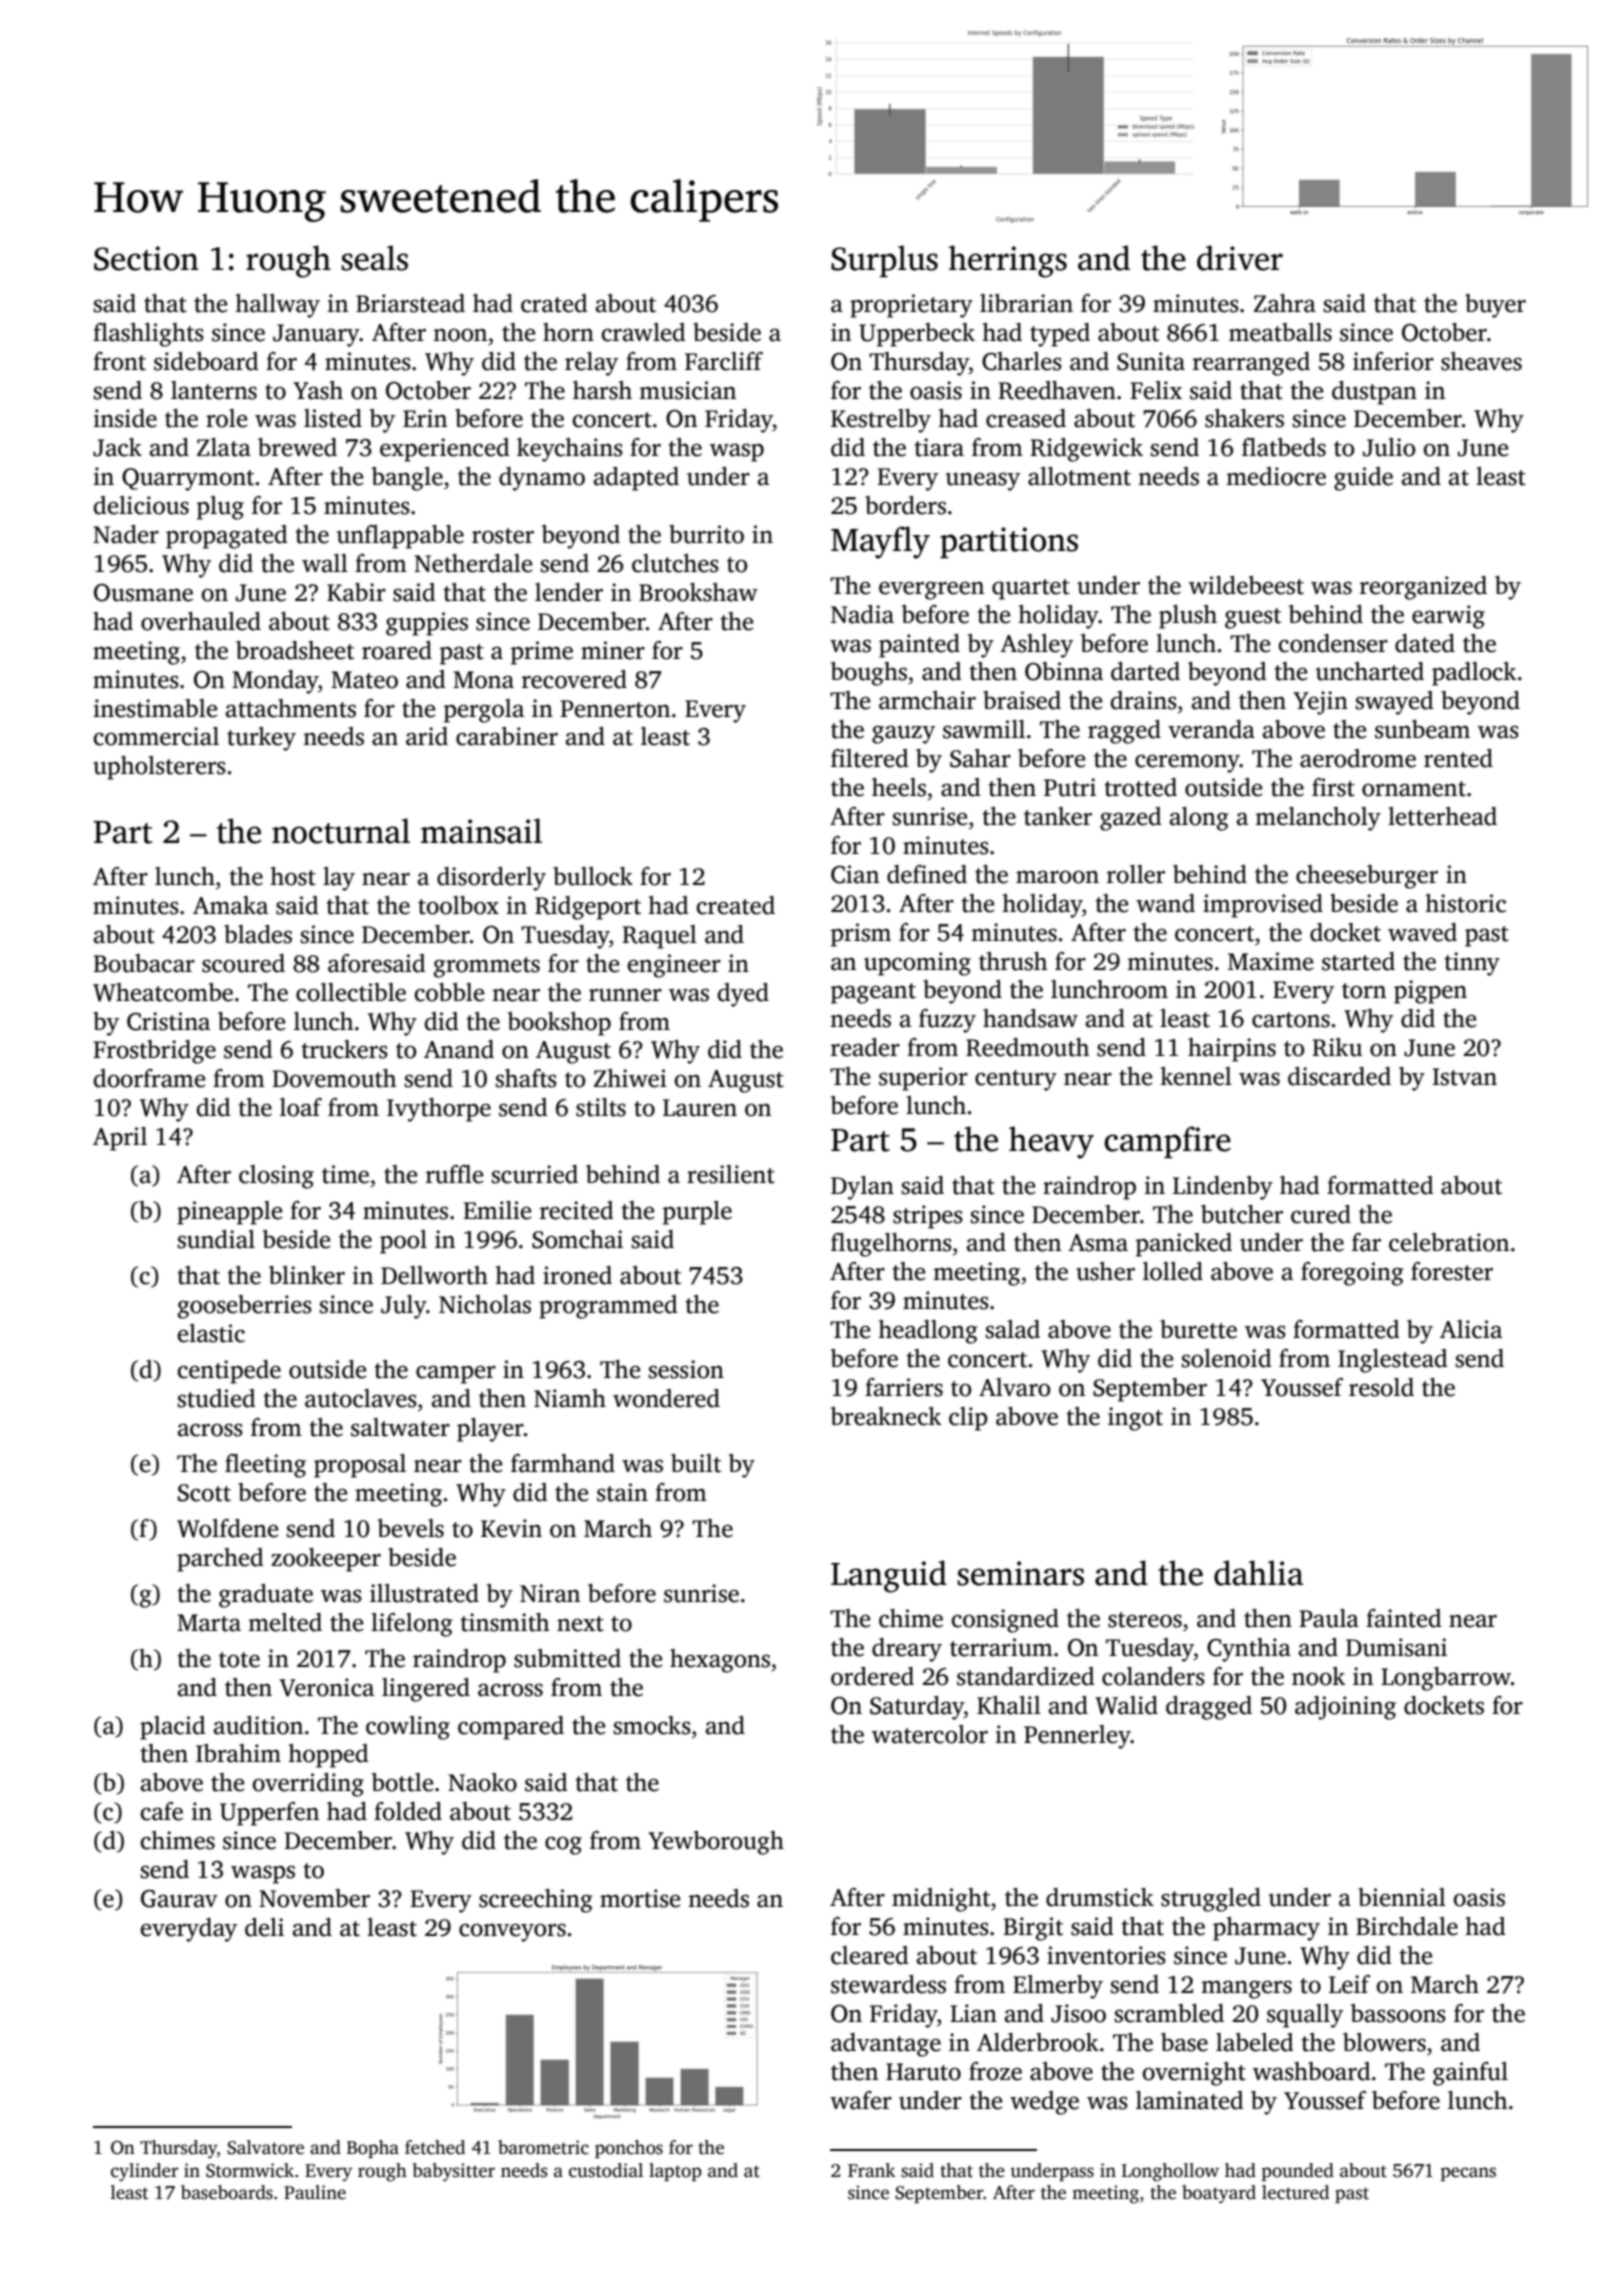 This page has height=2292, width=1620. I want to click on custodial, so click(606, 2170).
